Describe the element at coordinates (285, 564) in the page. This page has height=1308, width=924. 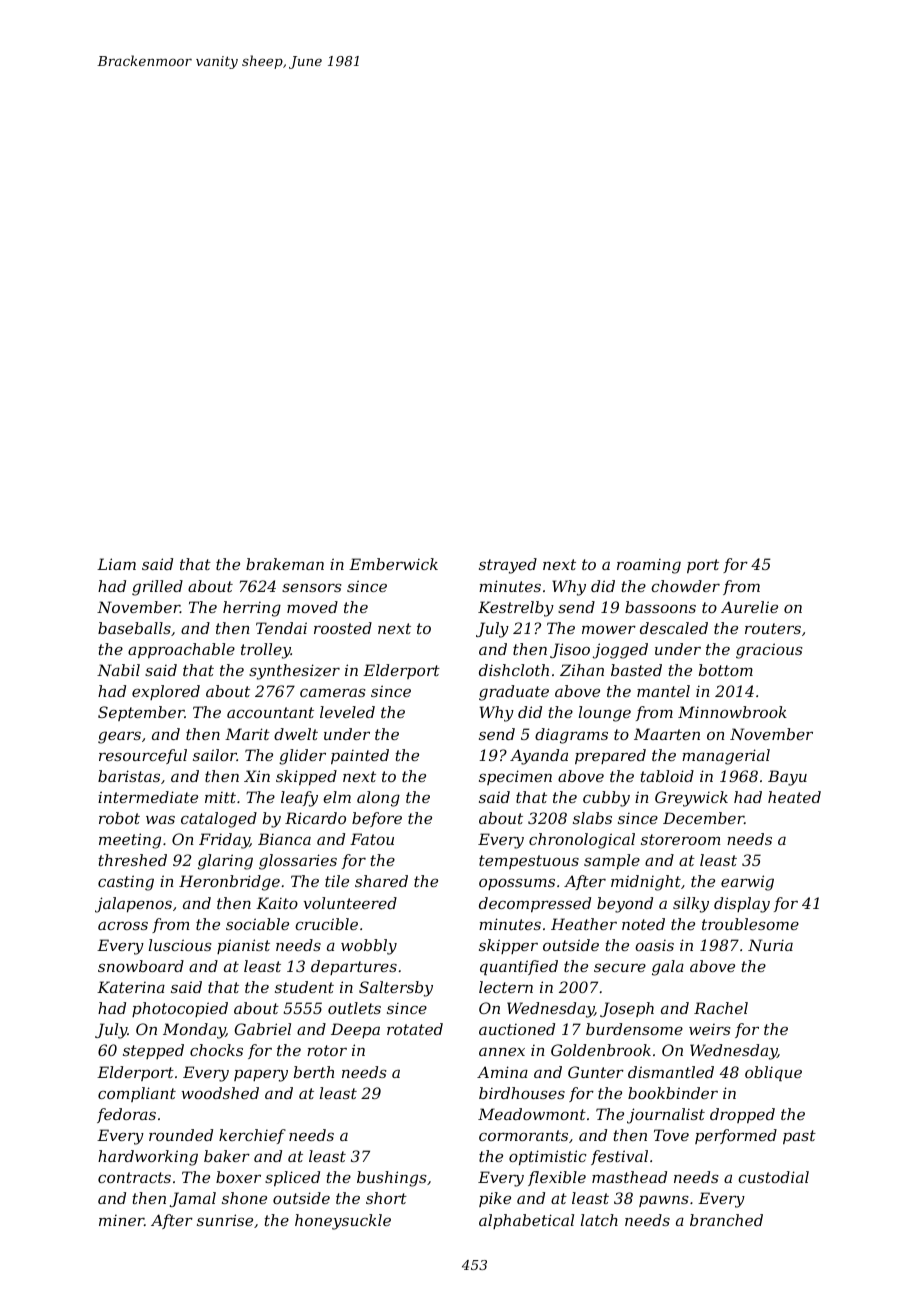
I see `brakeman` at that location.
